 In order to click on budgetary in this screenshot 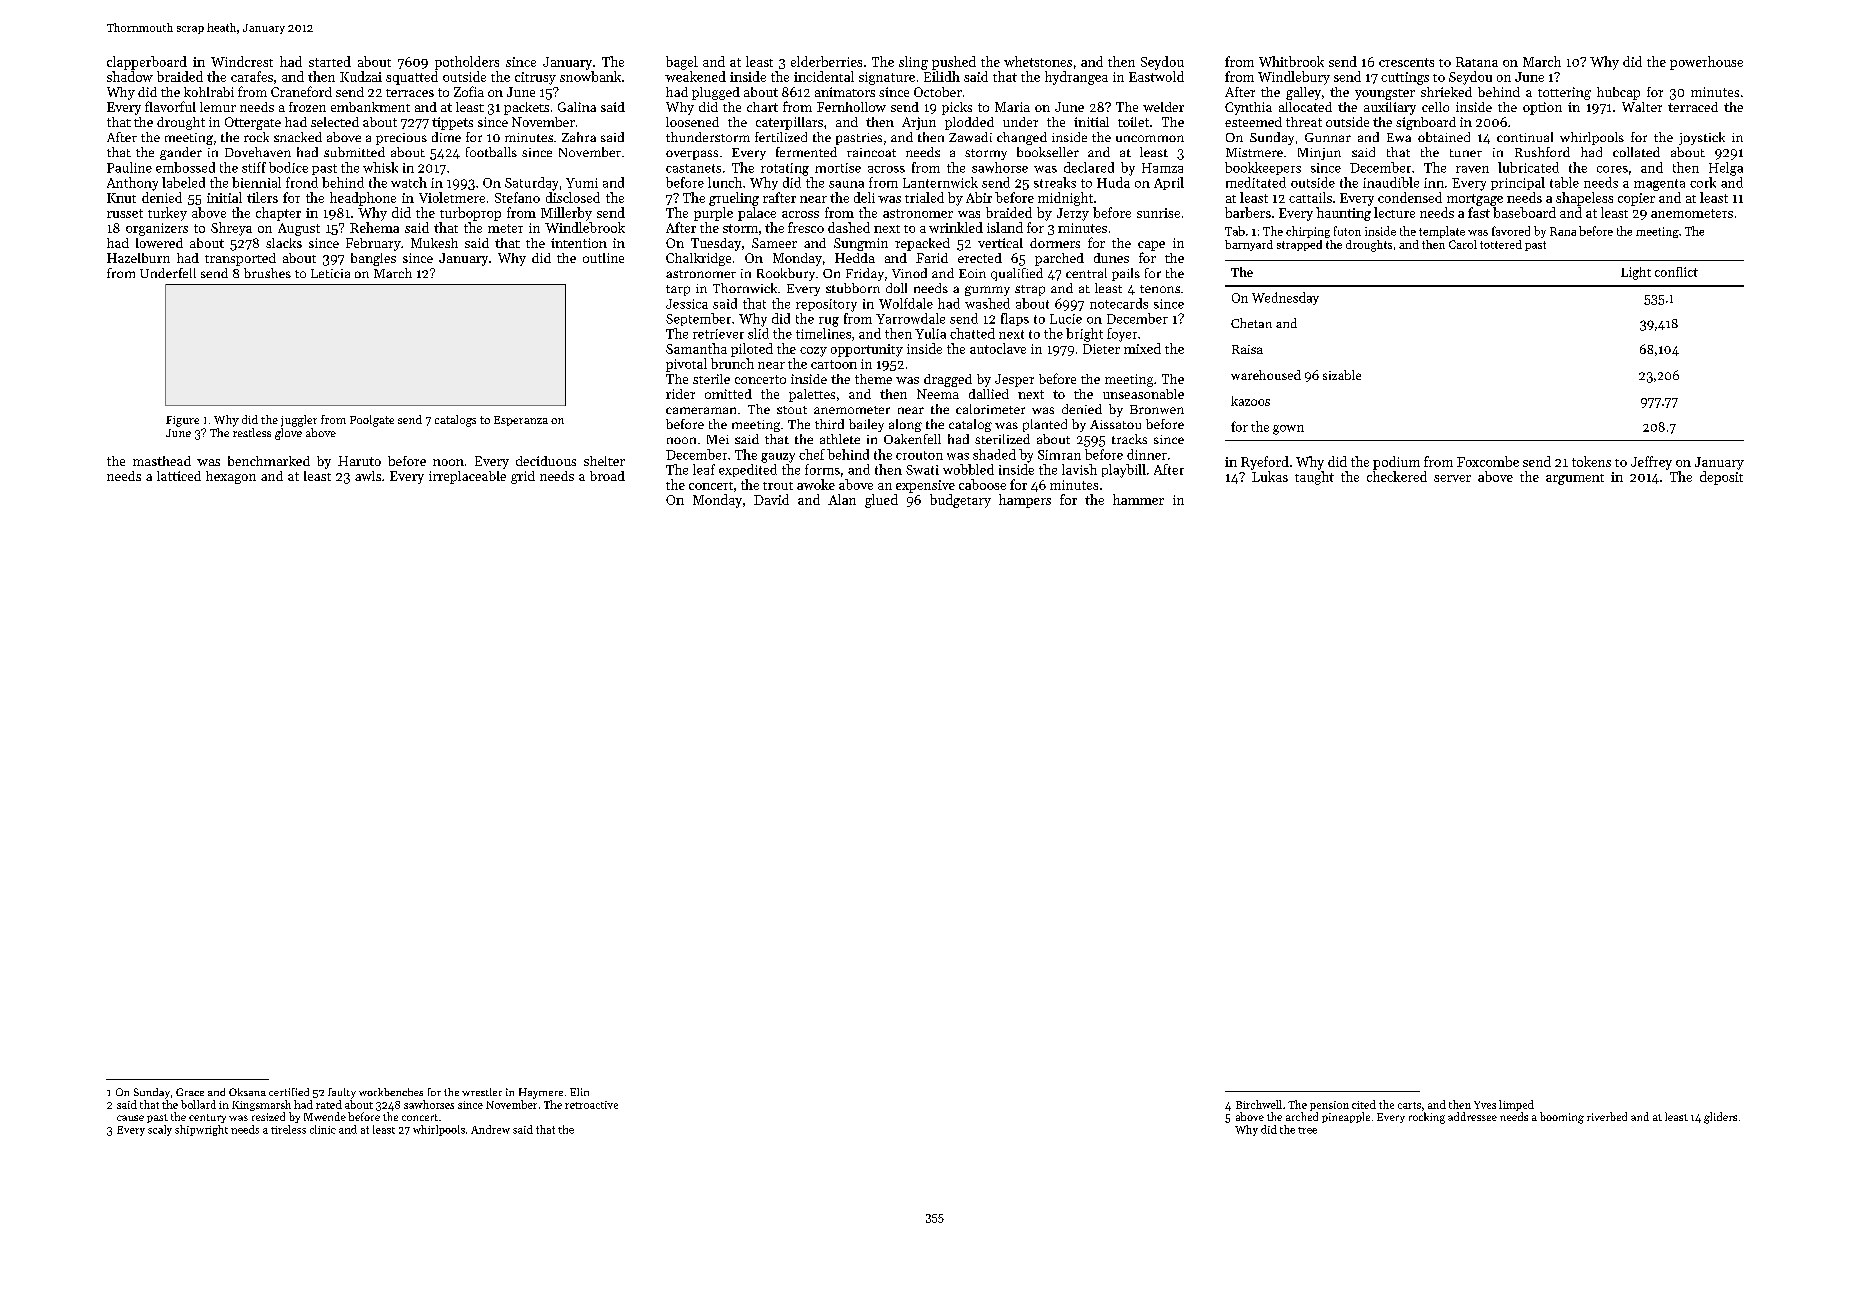, I will do `click(960, 501)`.
